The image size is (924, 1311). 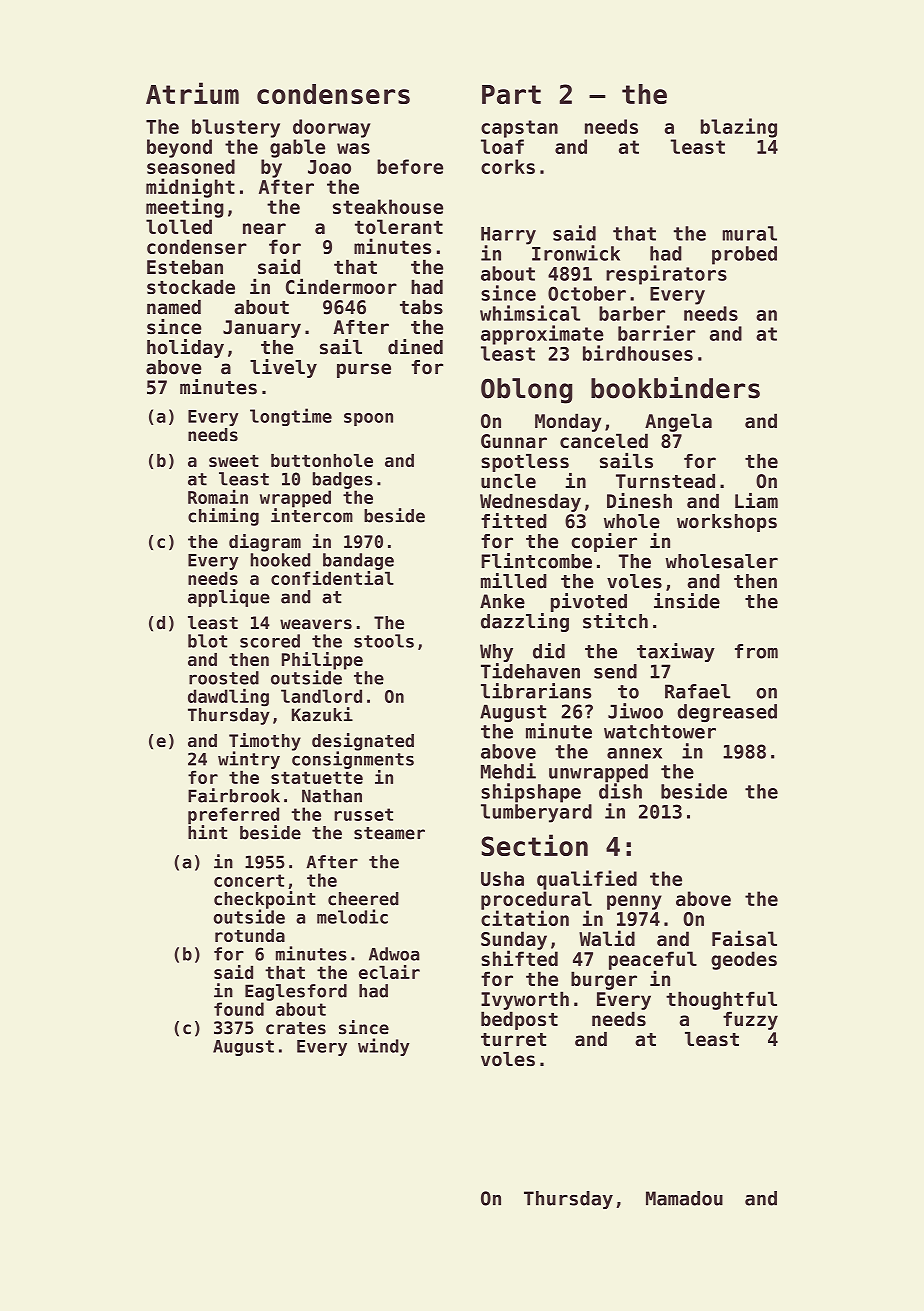 I want to click on crates, so click(x=296, y=1028).
